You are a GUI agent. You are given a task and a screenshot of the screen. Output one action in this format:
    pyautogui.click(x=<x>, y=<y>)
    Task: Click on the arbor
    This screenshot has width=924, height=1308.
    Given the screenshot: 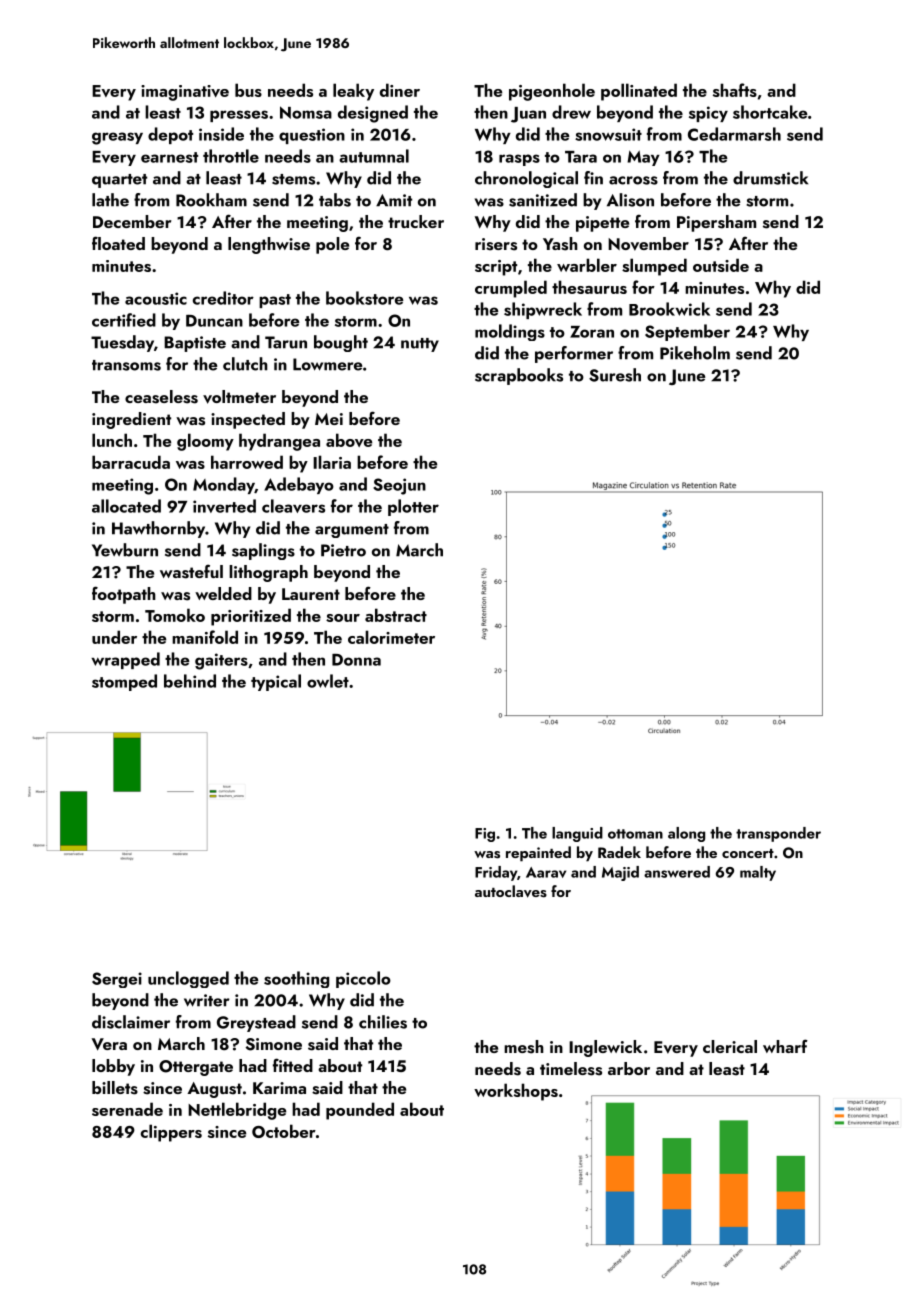 What is the action you would take?
    pyautogui.click(x=629, y=1068)
